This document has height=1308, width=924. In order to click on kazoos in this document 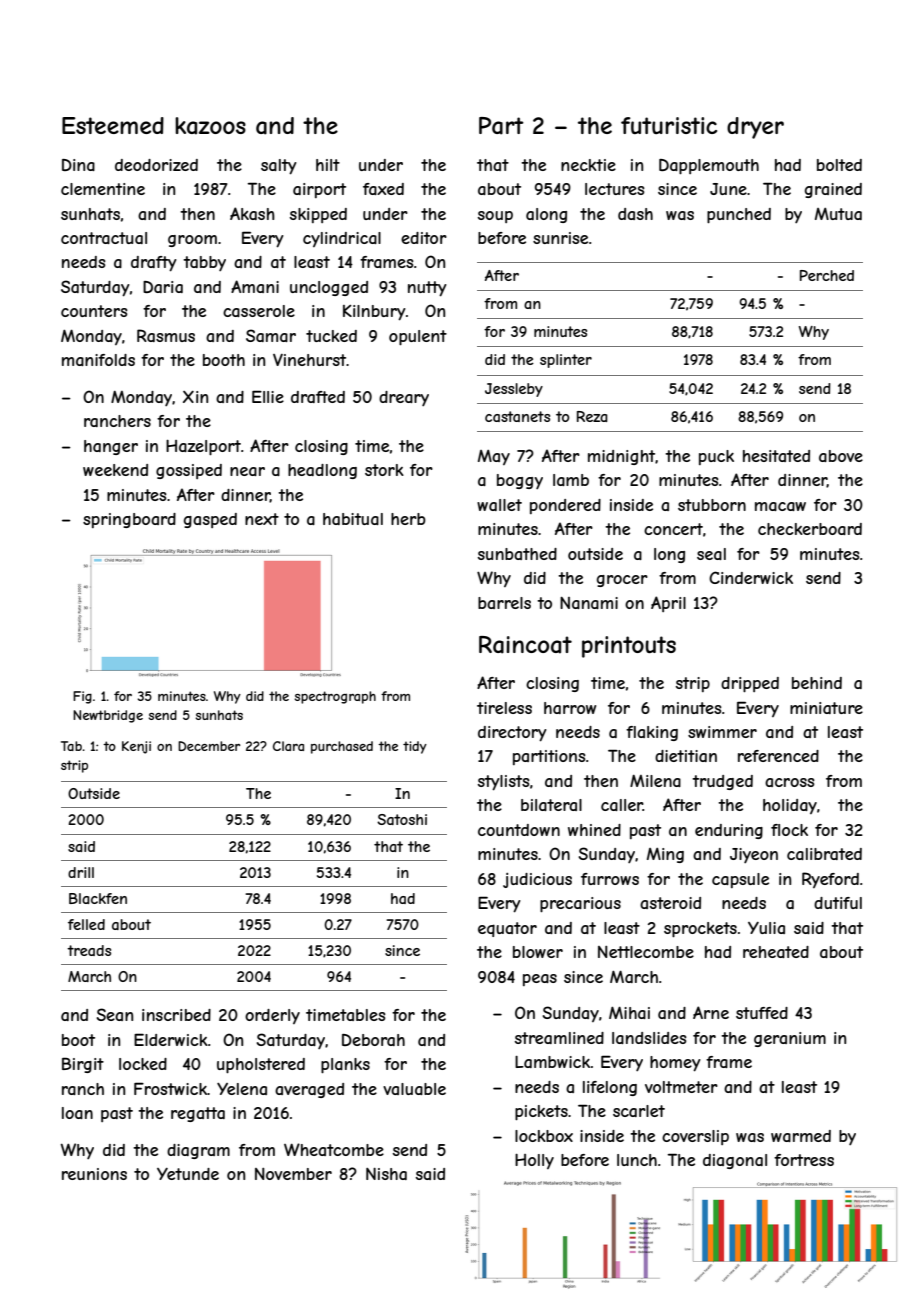, I will do `click(210, 126)`.
